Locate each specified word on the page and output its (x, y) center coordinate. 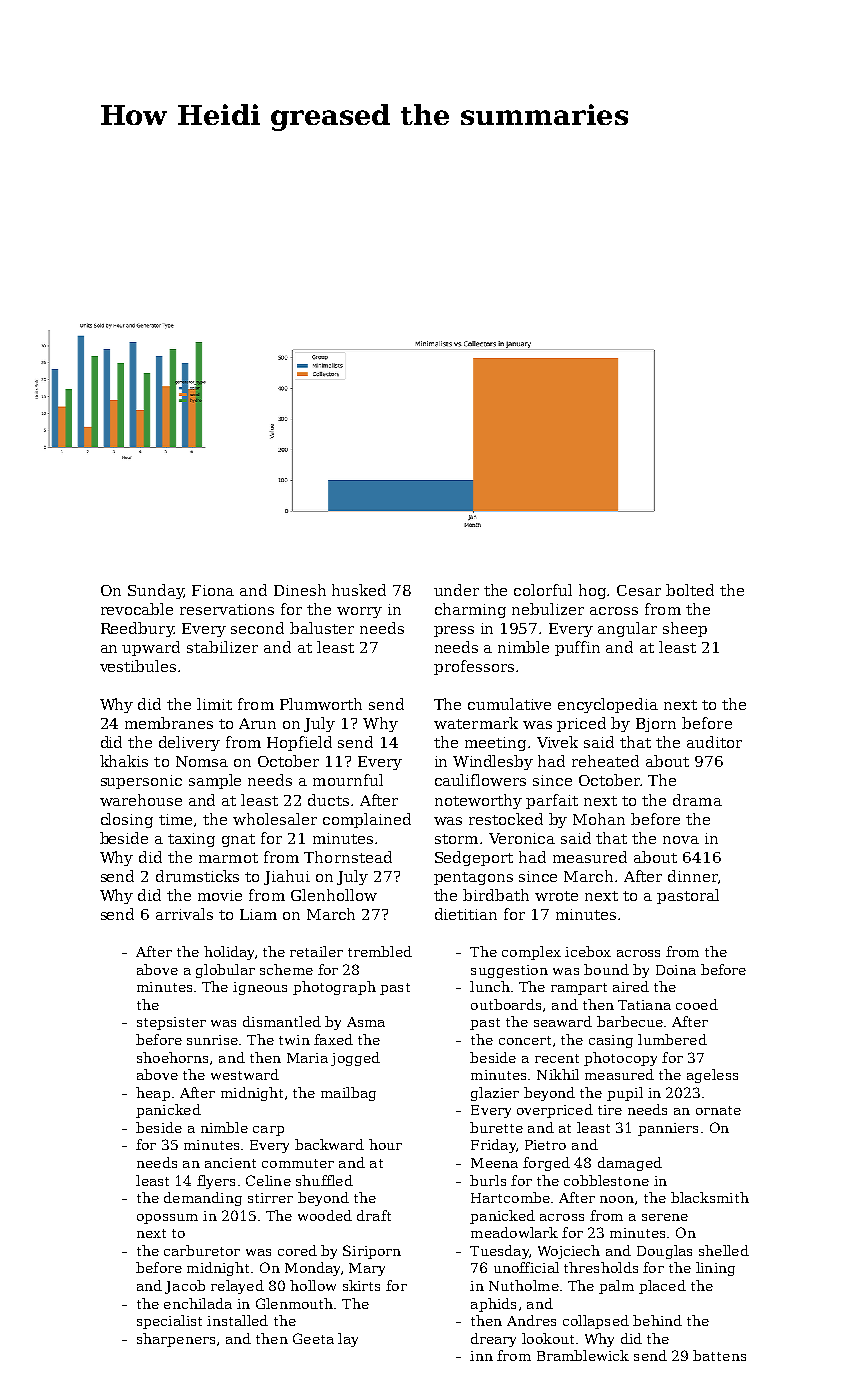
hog (593, 591)
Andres (531, 1320)
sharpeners (176, 1340)
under (456, 590)
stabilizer (222, 647)
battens (719, 1355)
